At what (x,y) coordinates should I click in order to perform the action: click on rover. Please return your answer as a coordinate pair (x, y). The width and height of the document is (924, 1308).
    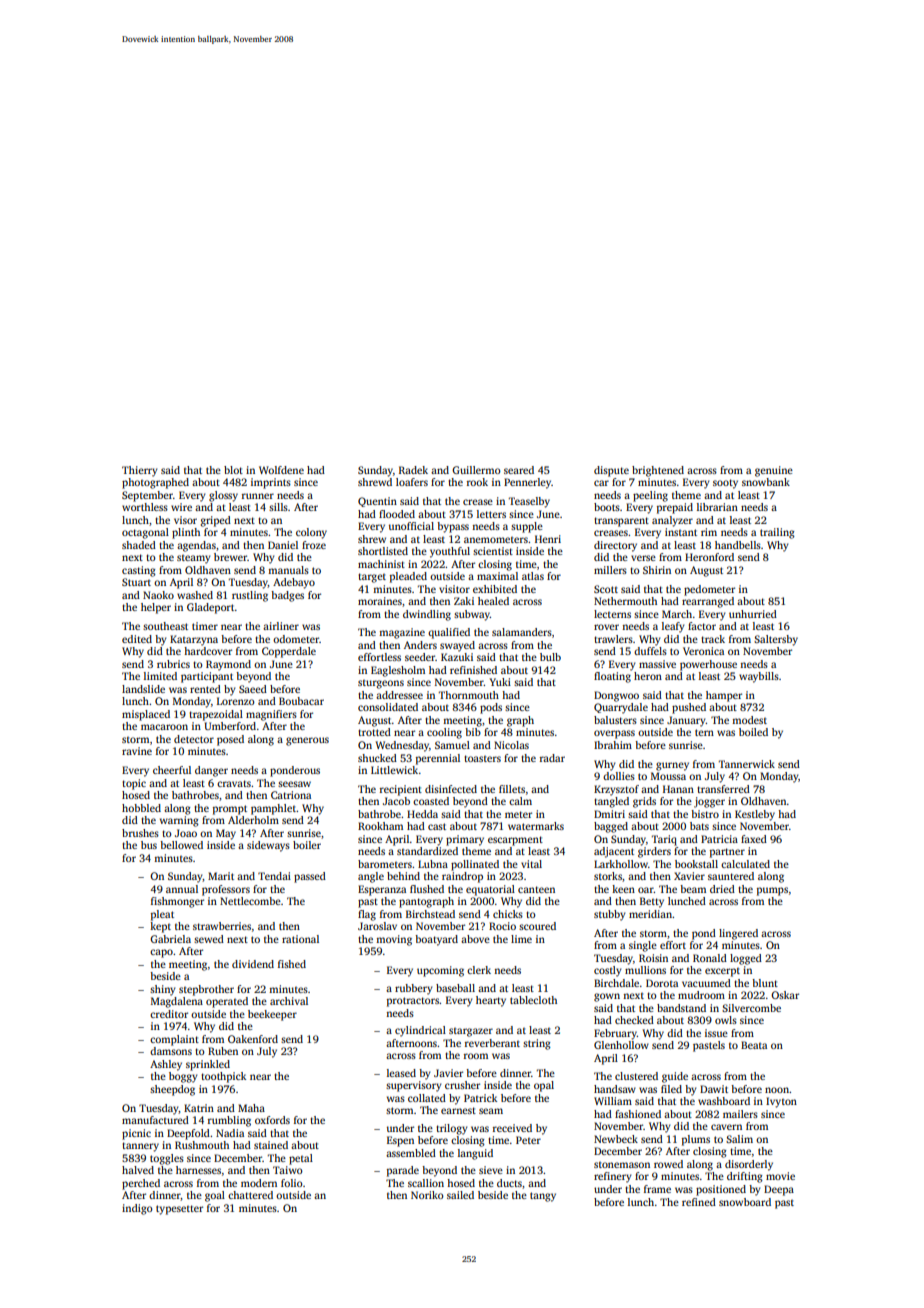
    Looking at the image, I should click on (606, 627).
